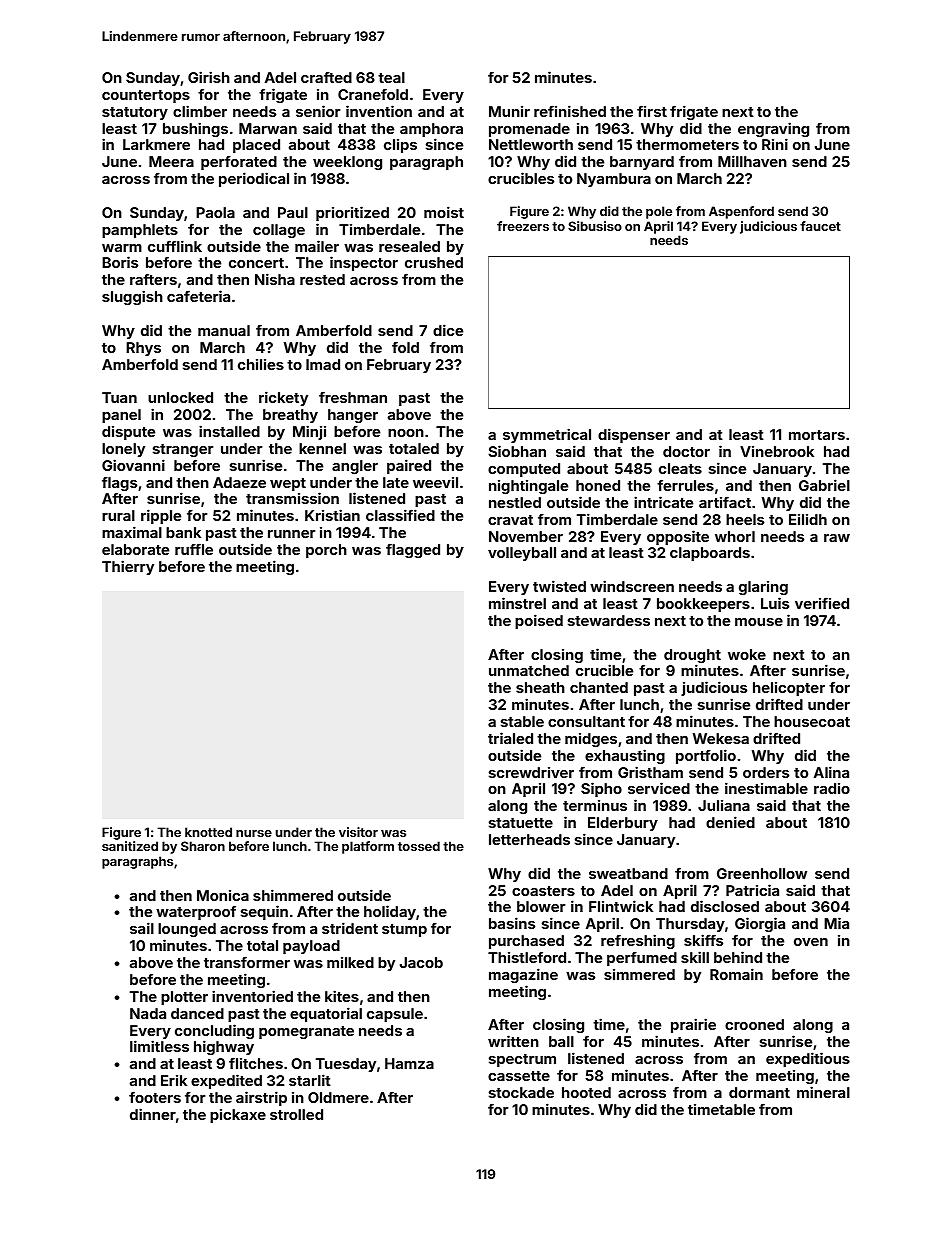  I want to click on amphora, so click(431, 130).
